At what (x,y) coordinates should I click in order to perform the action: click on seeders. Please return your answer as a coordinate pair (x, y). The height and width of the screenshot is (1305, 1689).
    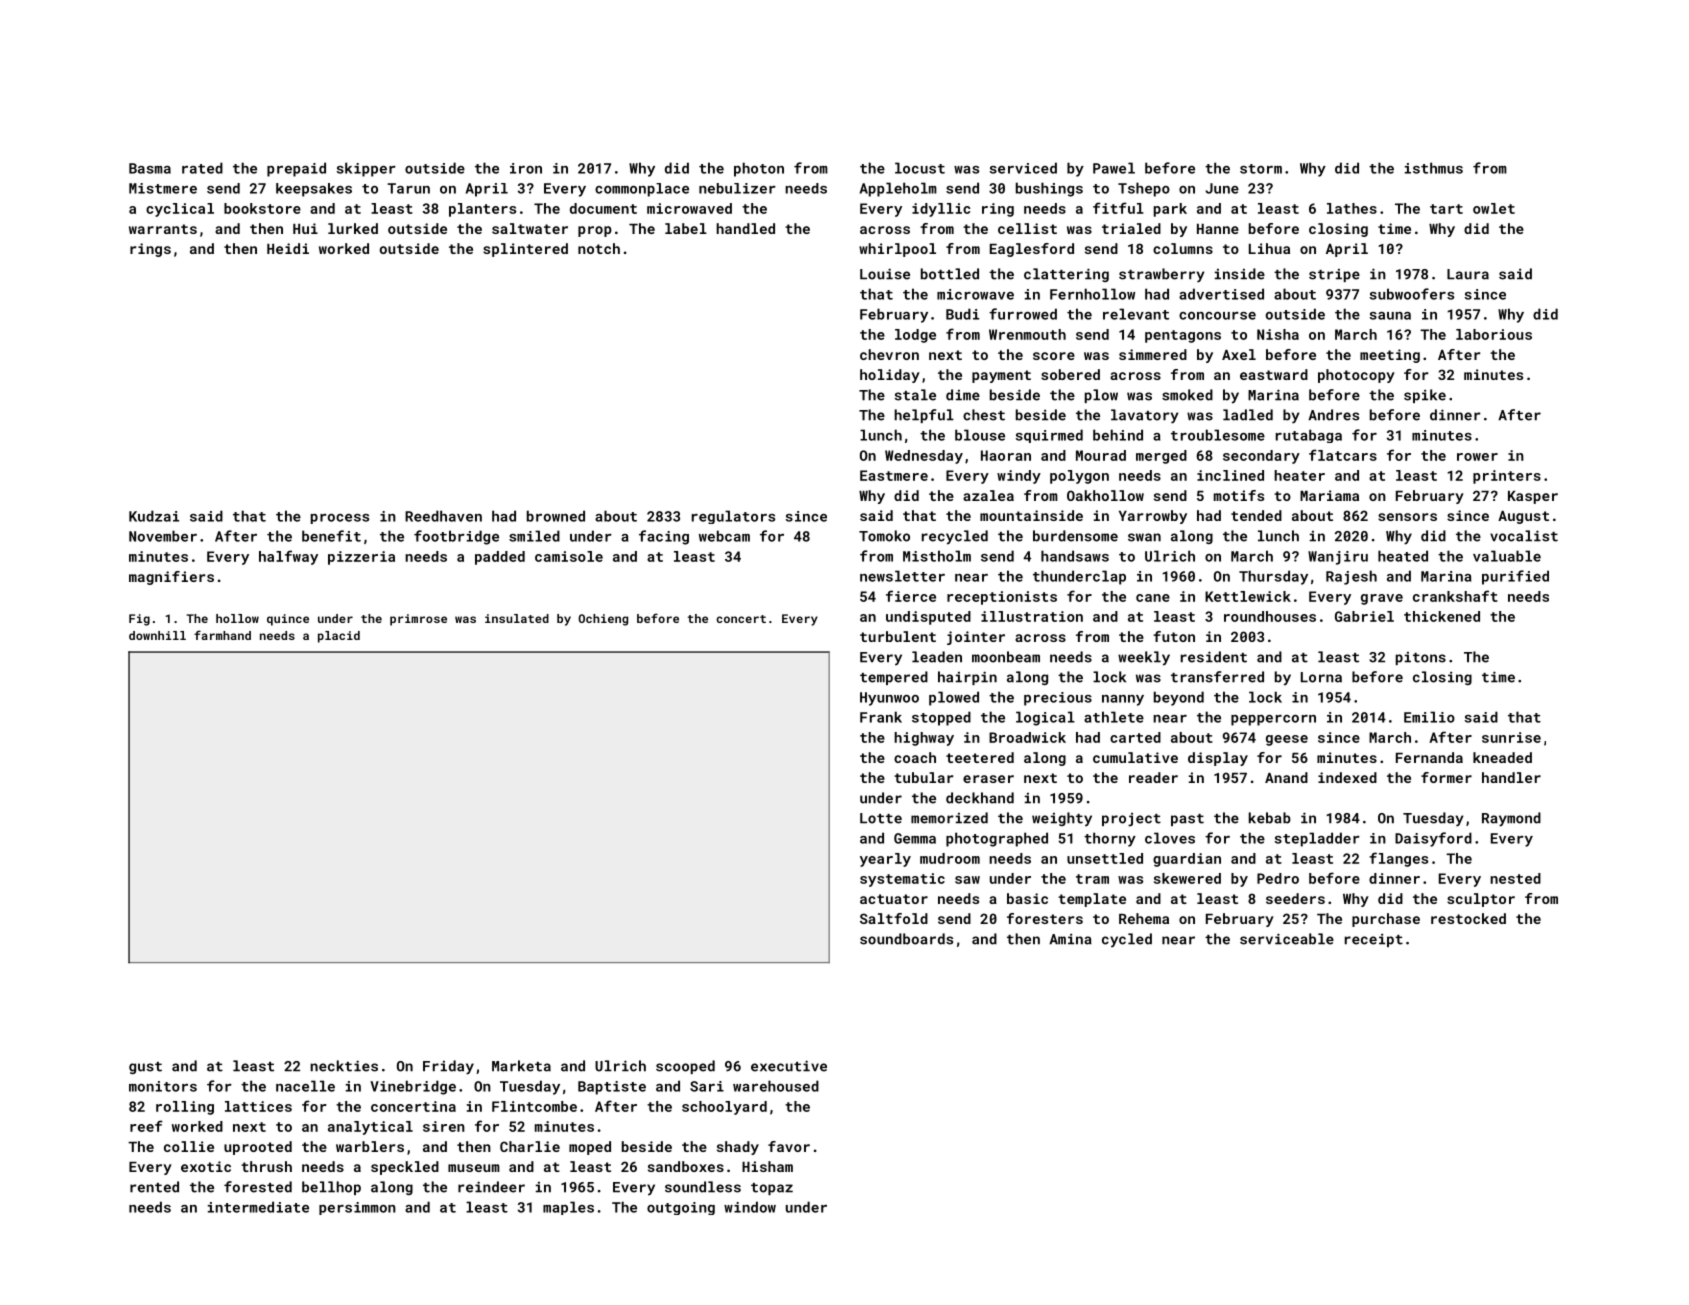
    Looking at the image, I should click on (1295, 898).
